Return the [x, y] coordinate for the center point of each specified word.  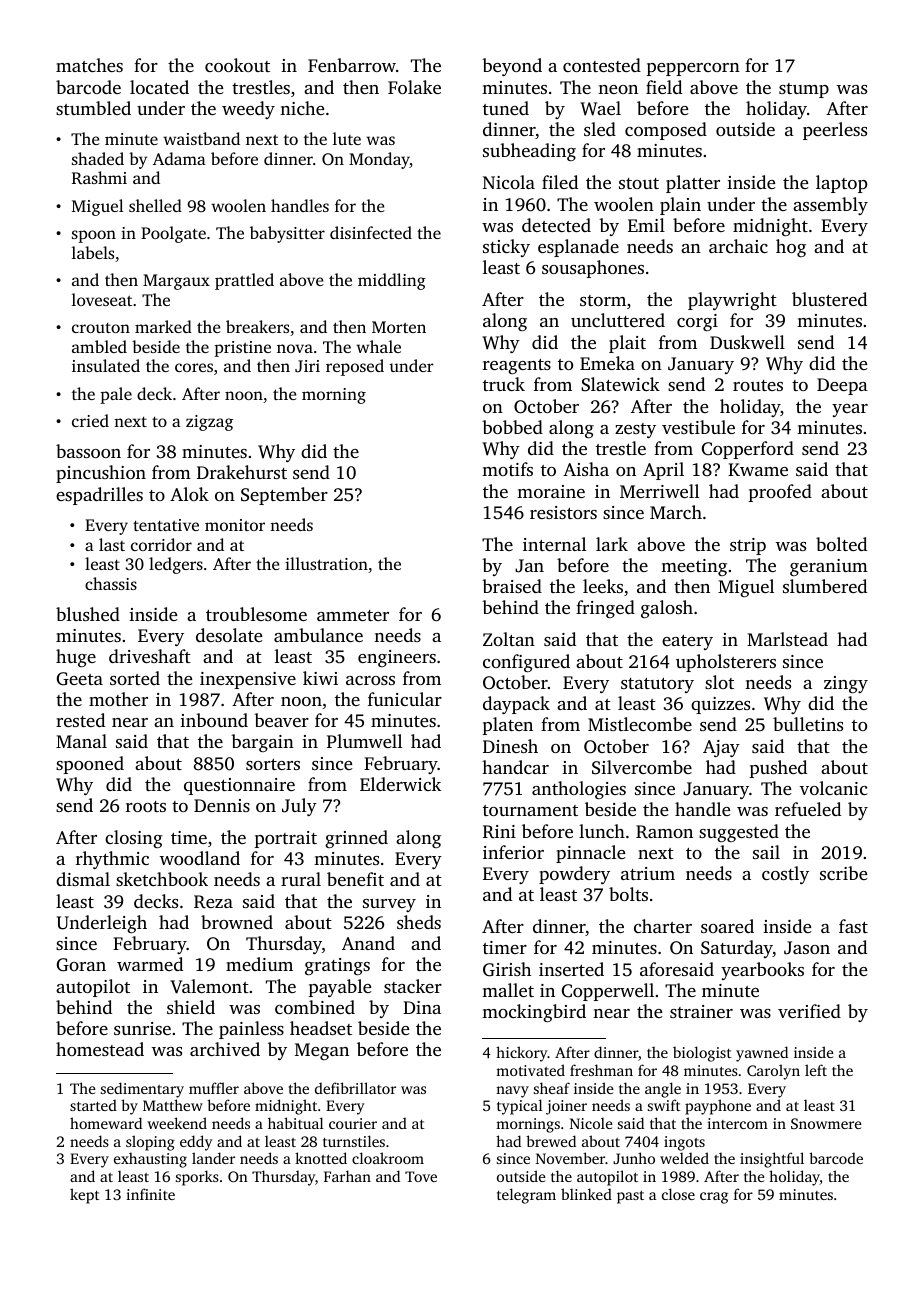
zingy [846, 684]
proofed [780, 493]
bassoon [88, 451]
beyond [512, 67]
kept [85, 1196]
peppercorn [693, 69]
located [159, 87]
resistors [563, 512]
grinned [356, 839]
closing [134, 839]
